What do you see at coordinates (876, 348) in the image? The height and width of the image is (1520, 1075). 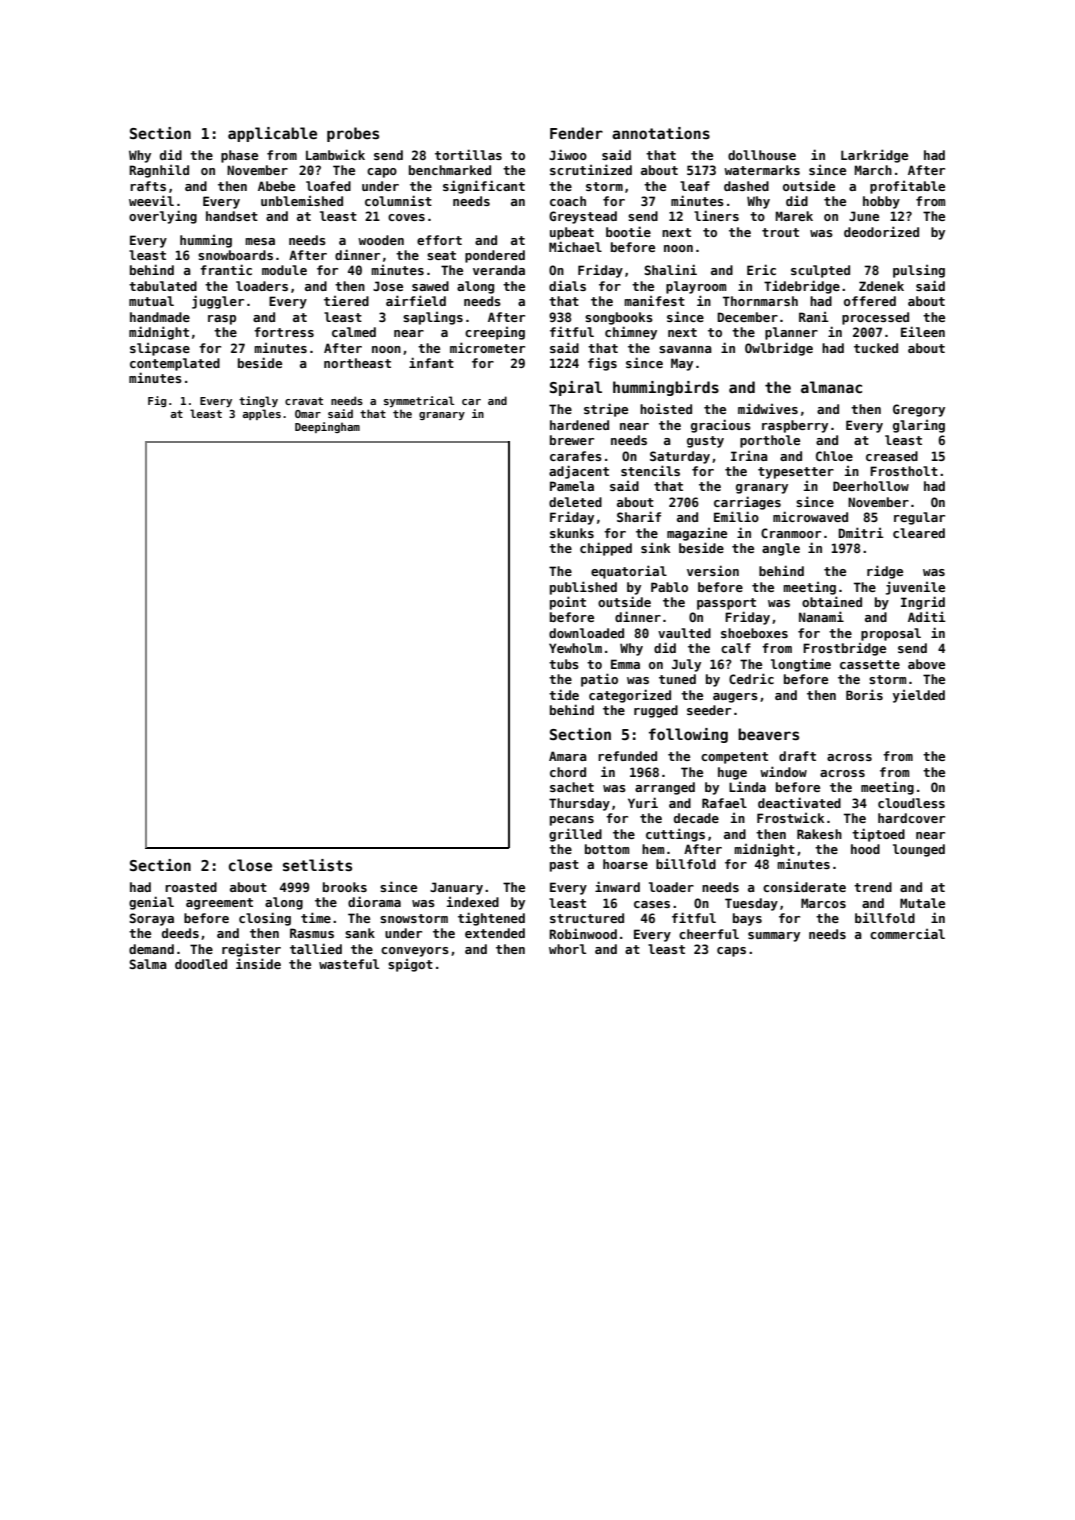 I see `tucked` at bounding box center [876, 348].
